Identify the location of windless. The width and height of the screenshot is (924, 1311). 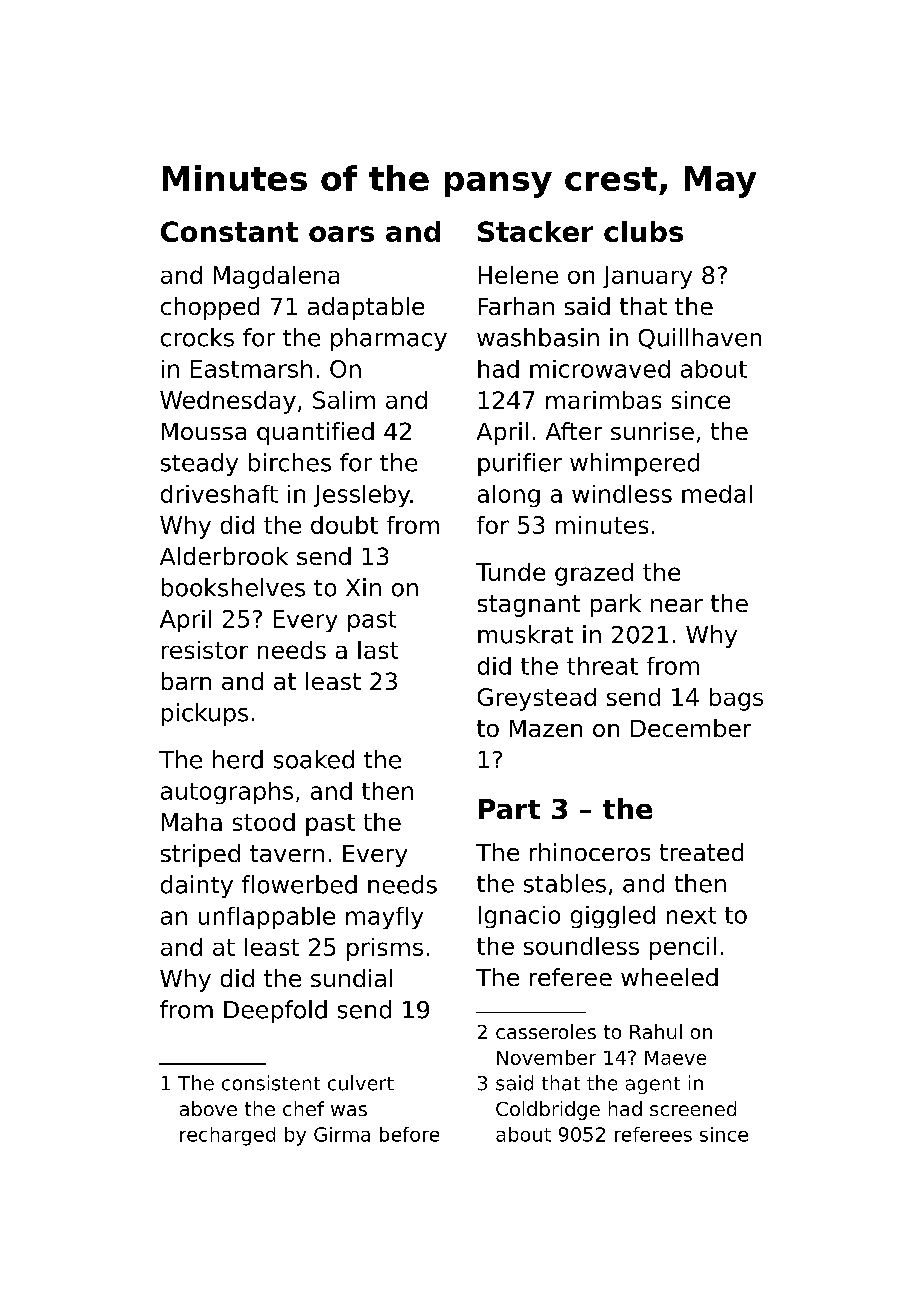
(622, 494).
